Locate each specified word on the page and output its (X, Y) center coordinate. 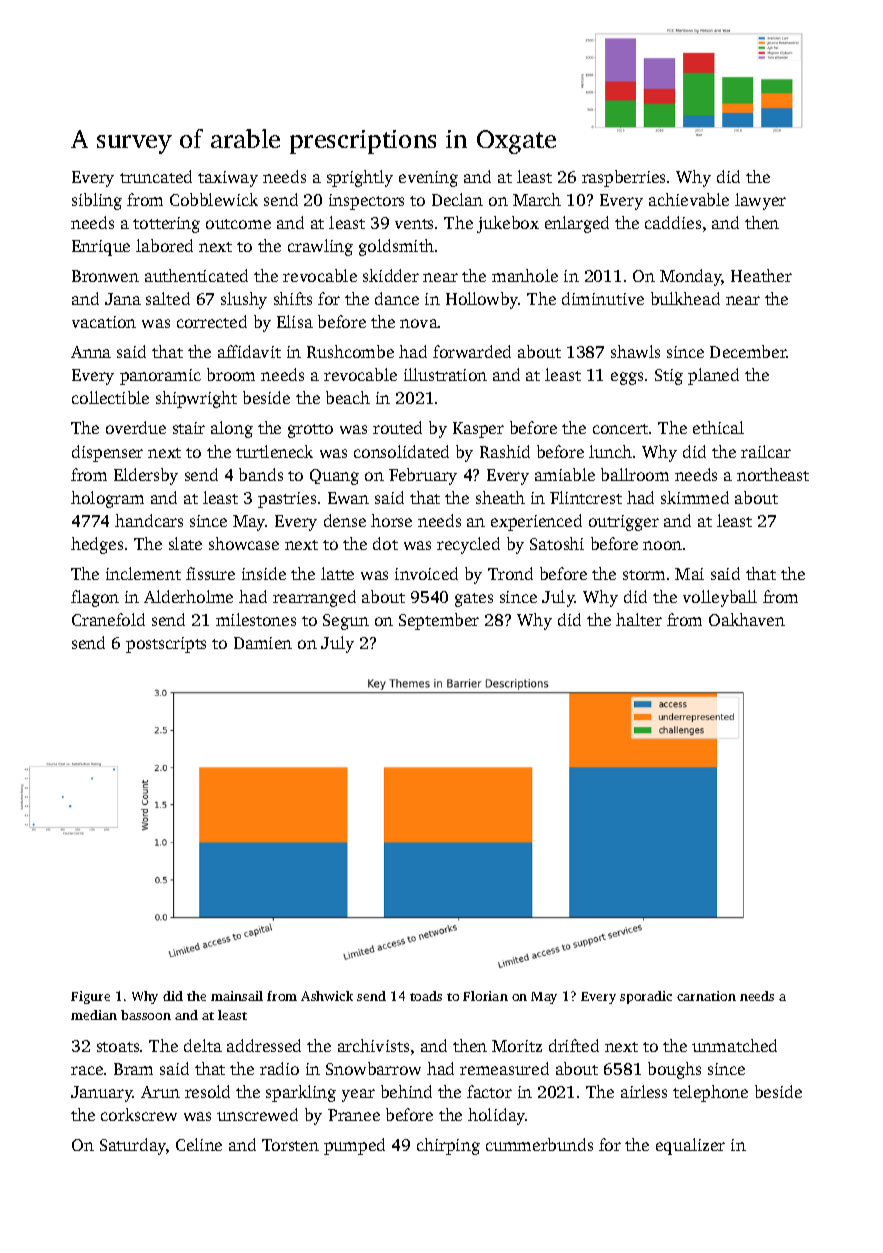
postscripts (166, 645)
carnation (706, 996)
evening (428, 179)
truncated (156, 176)
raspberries (623, 178)
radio (279, 1068)
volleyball (720, 598)
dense (345, 520)
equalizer (690, 1146)
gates (474, 600)
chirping (448, 1146)
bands (261, 474)
